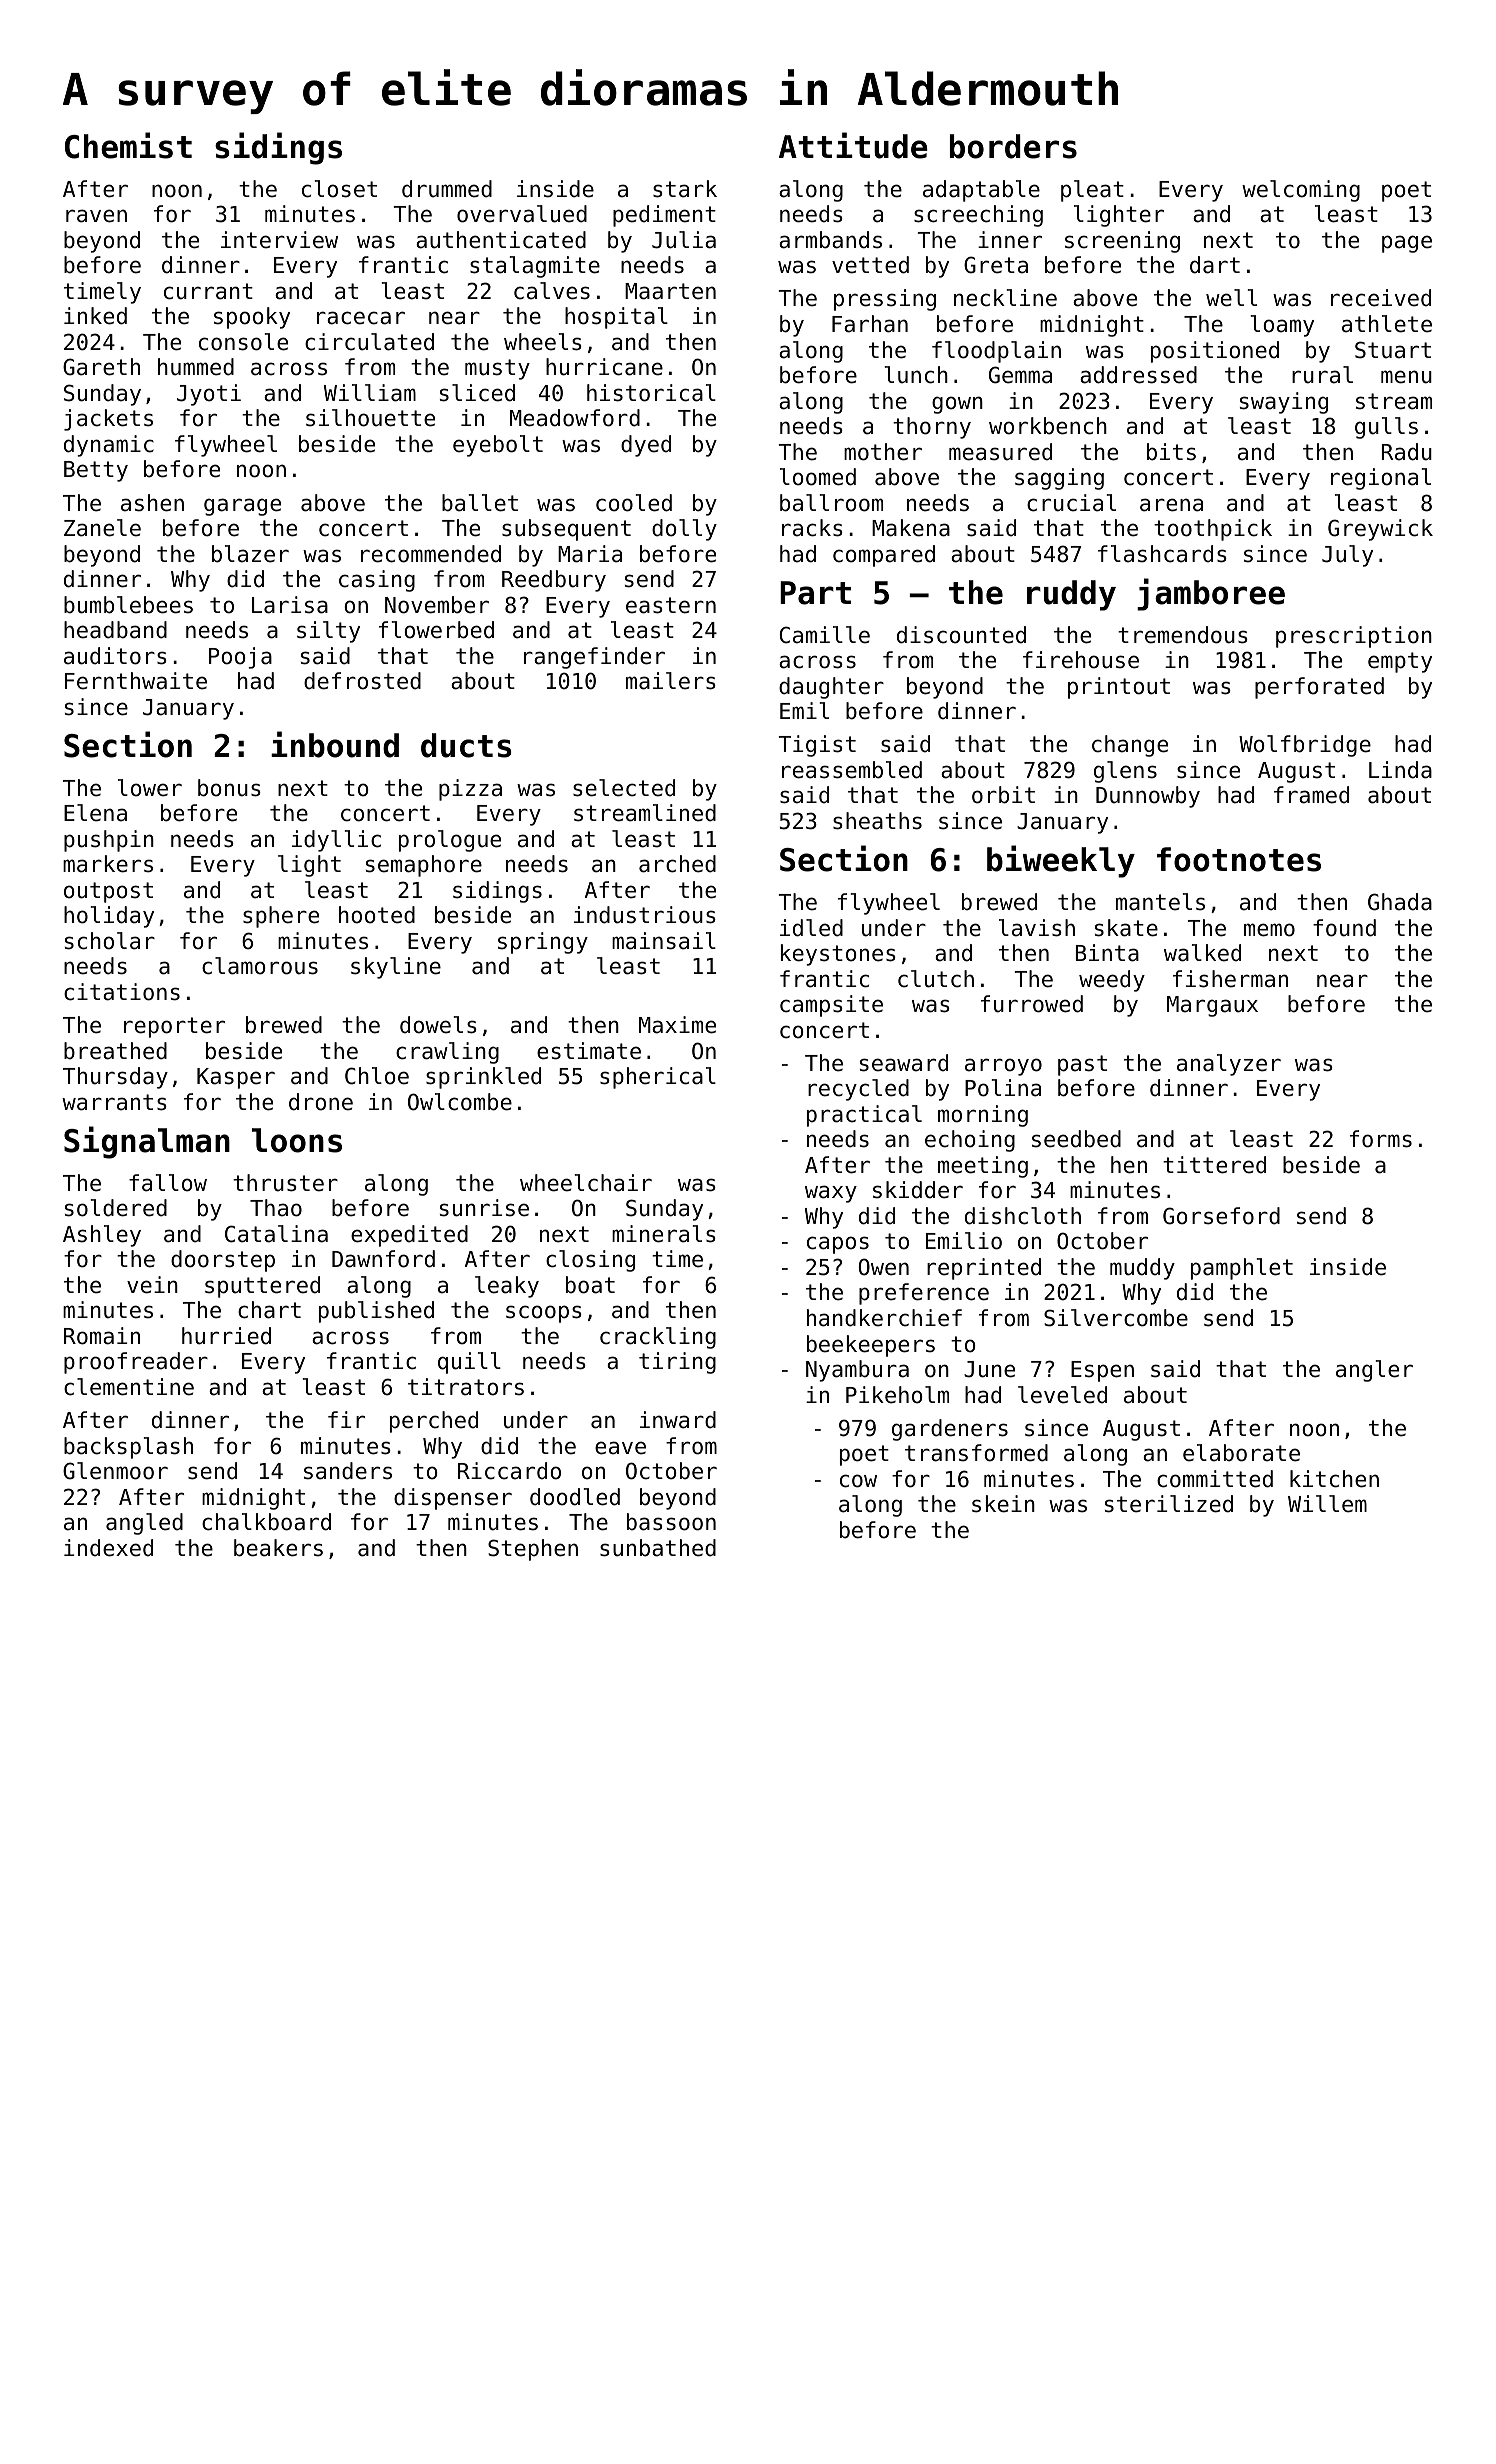  I want to click on pamphlet, so click(1242, 1269).
